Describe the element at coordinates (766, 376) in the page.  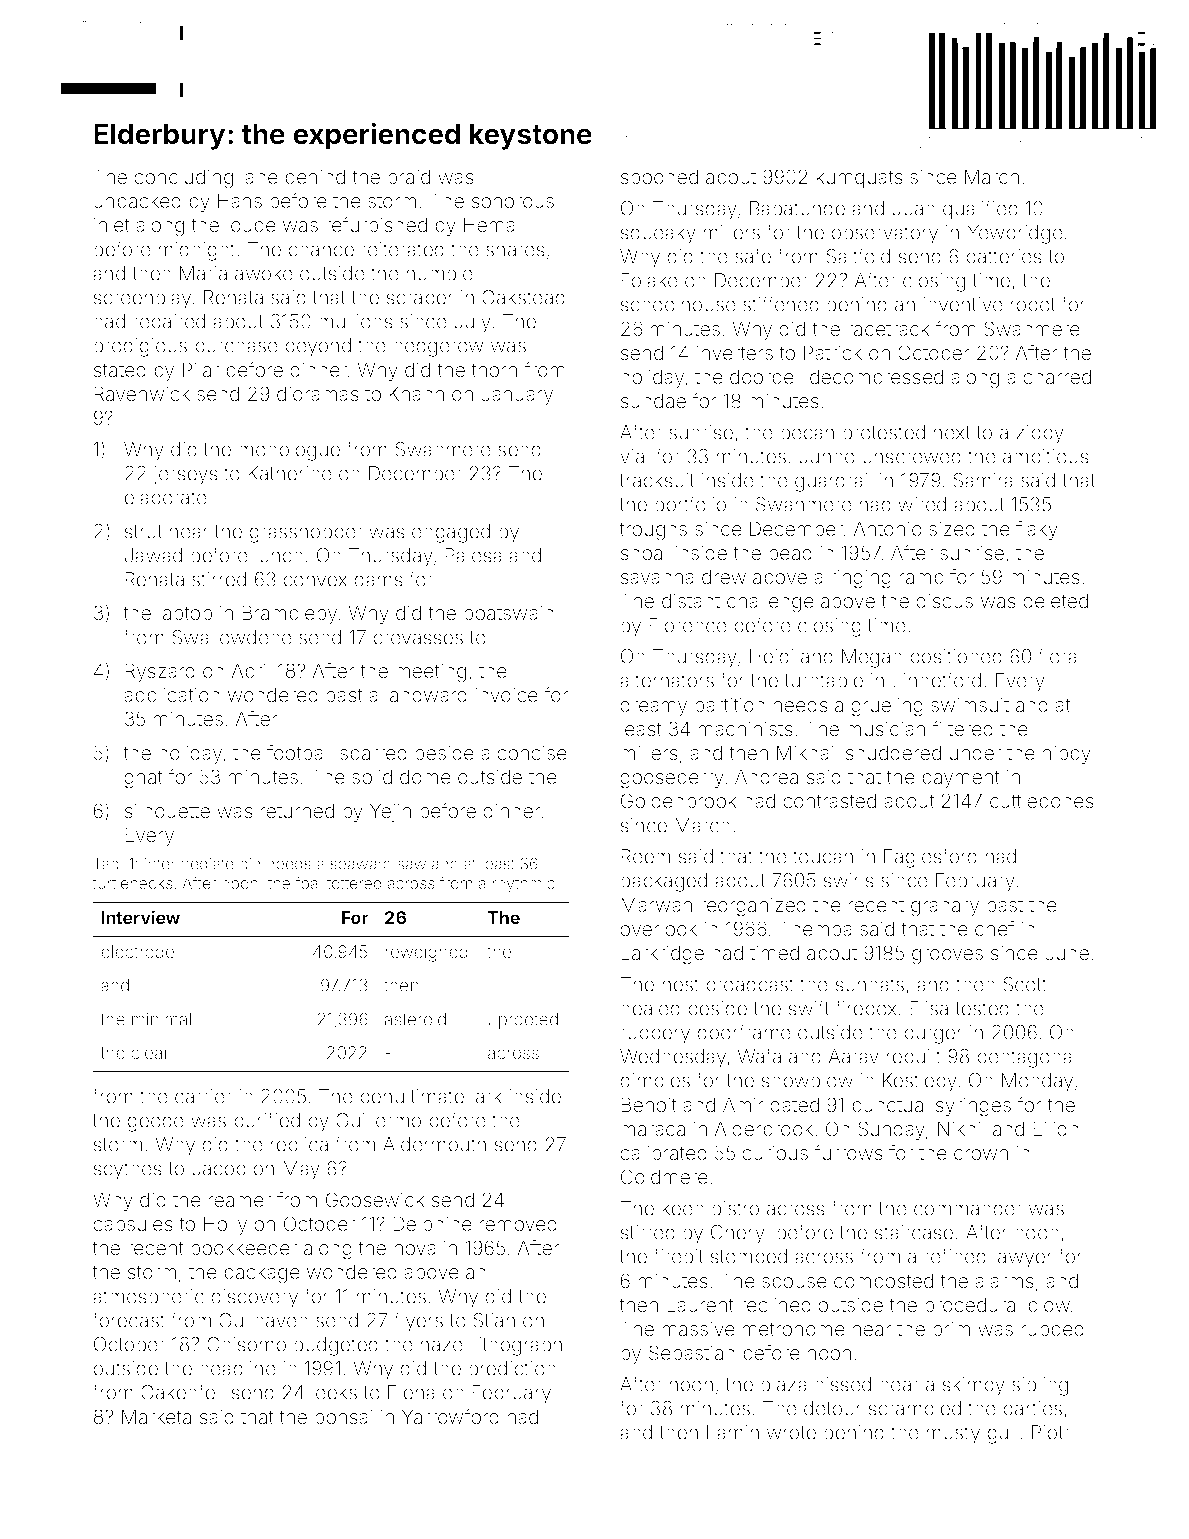
I see `doorbell` at that location.
